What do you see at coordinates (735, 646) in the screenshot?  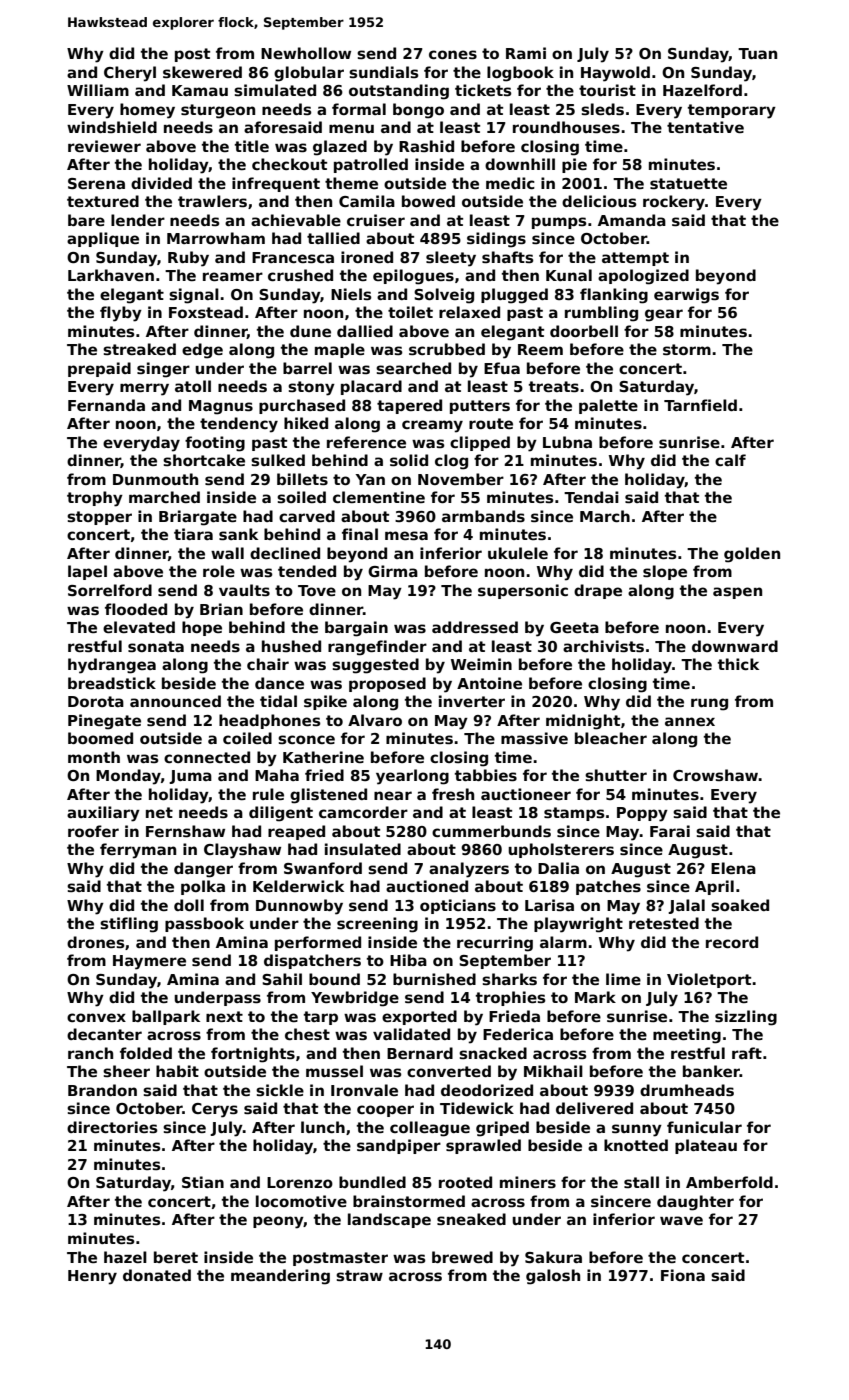 I see `downward` at bounding box center [735, 646].
